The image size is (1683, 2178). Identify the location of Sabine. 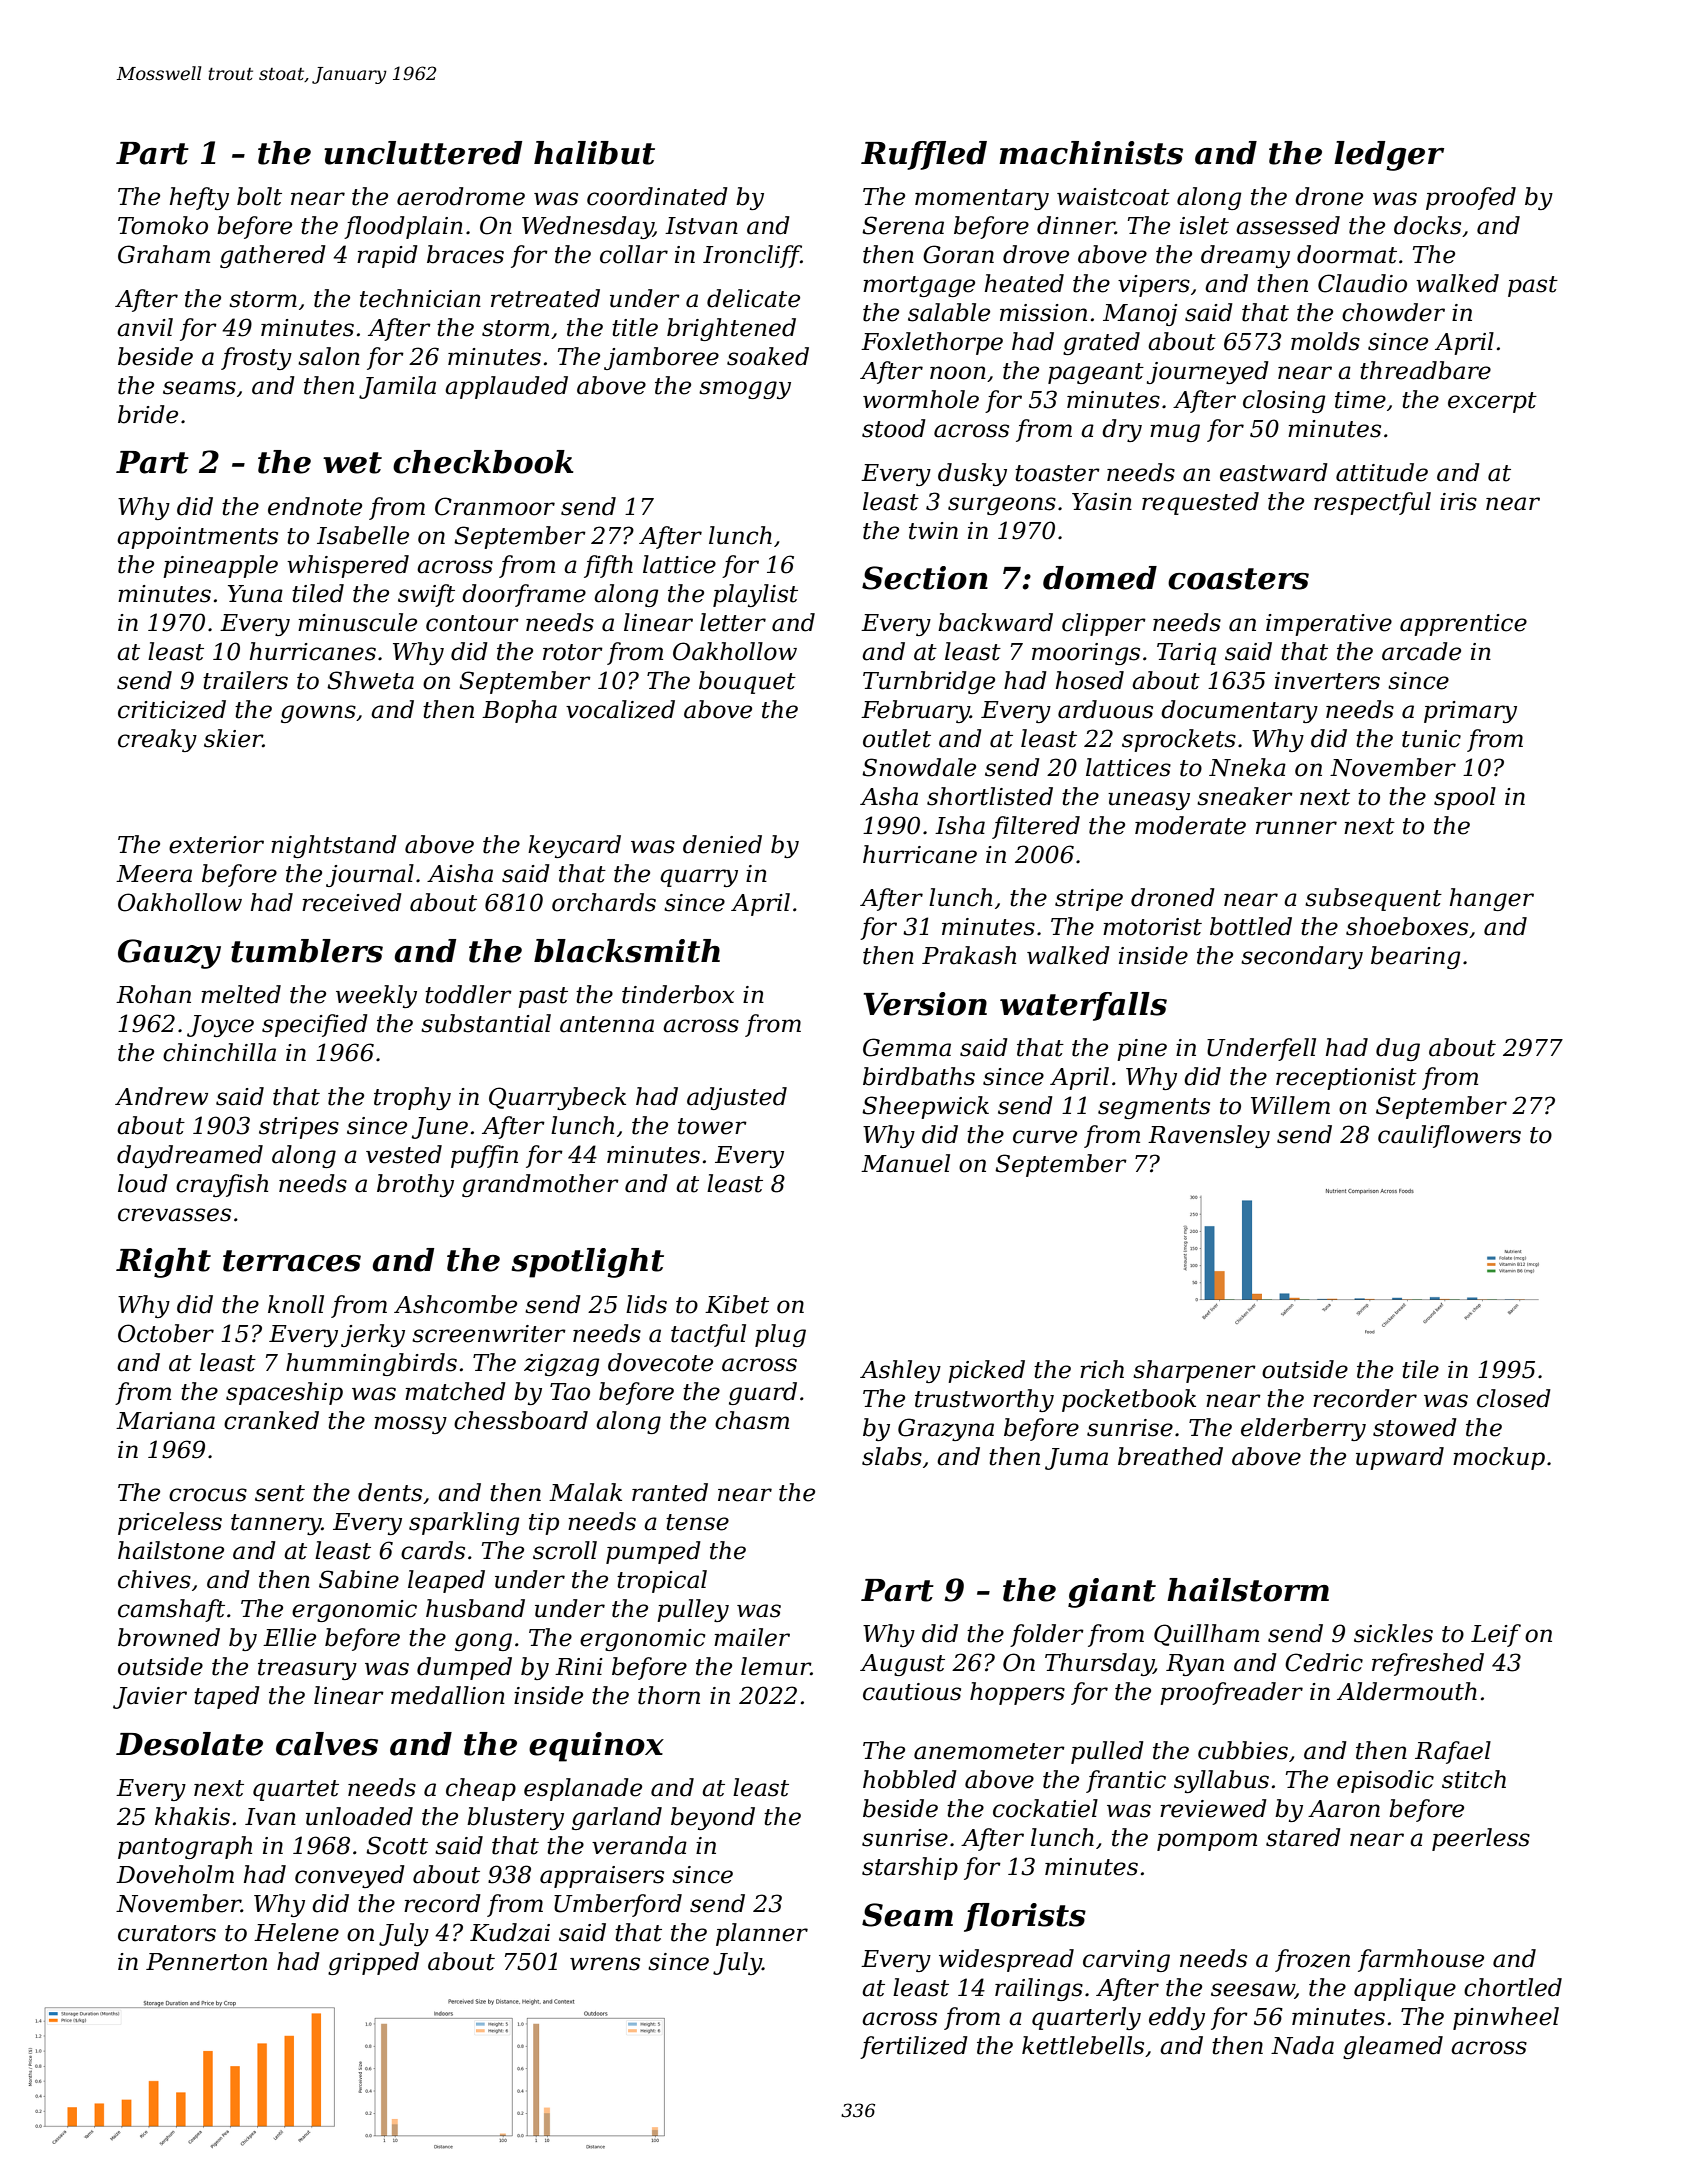
(359, 1579).
